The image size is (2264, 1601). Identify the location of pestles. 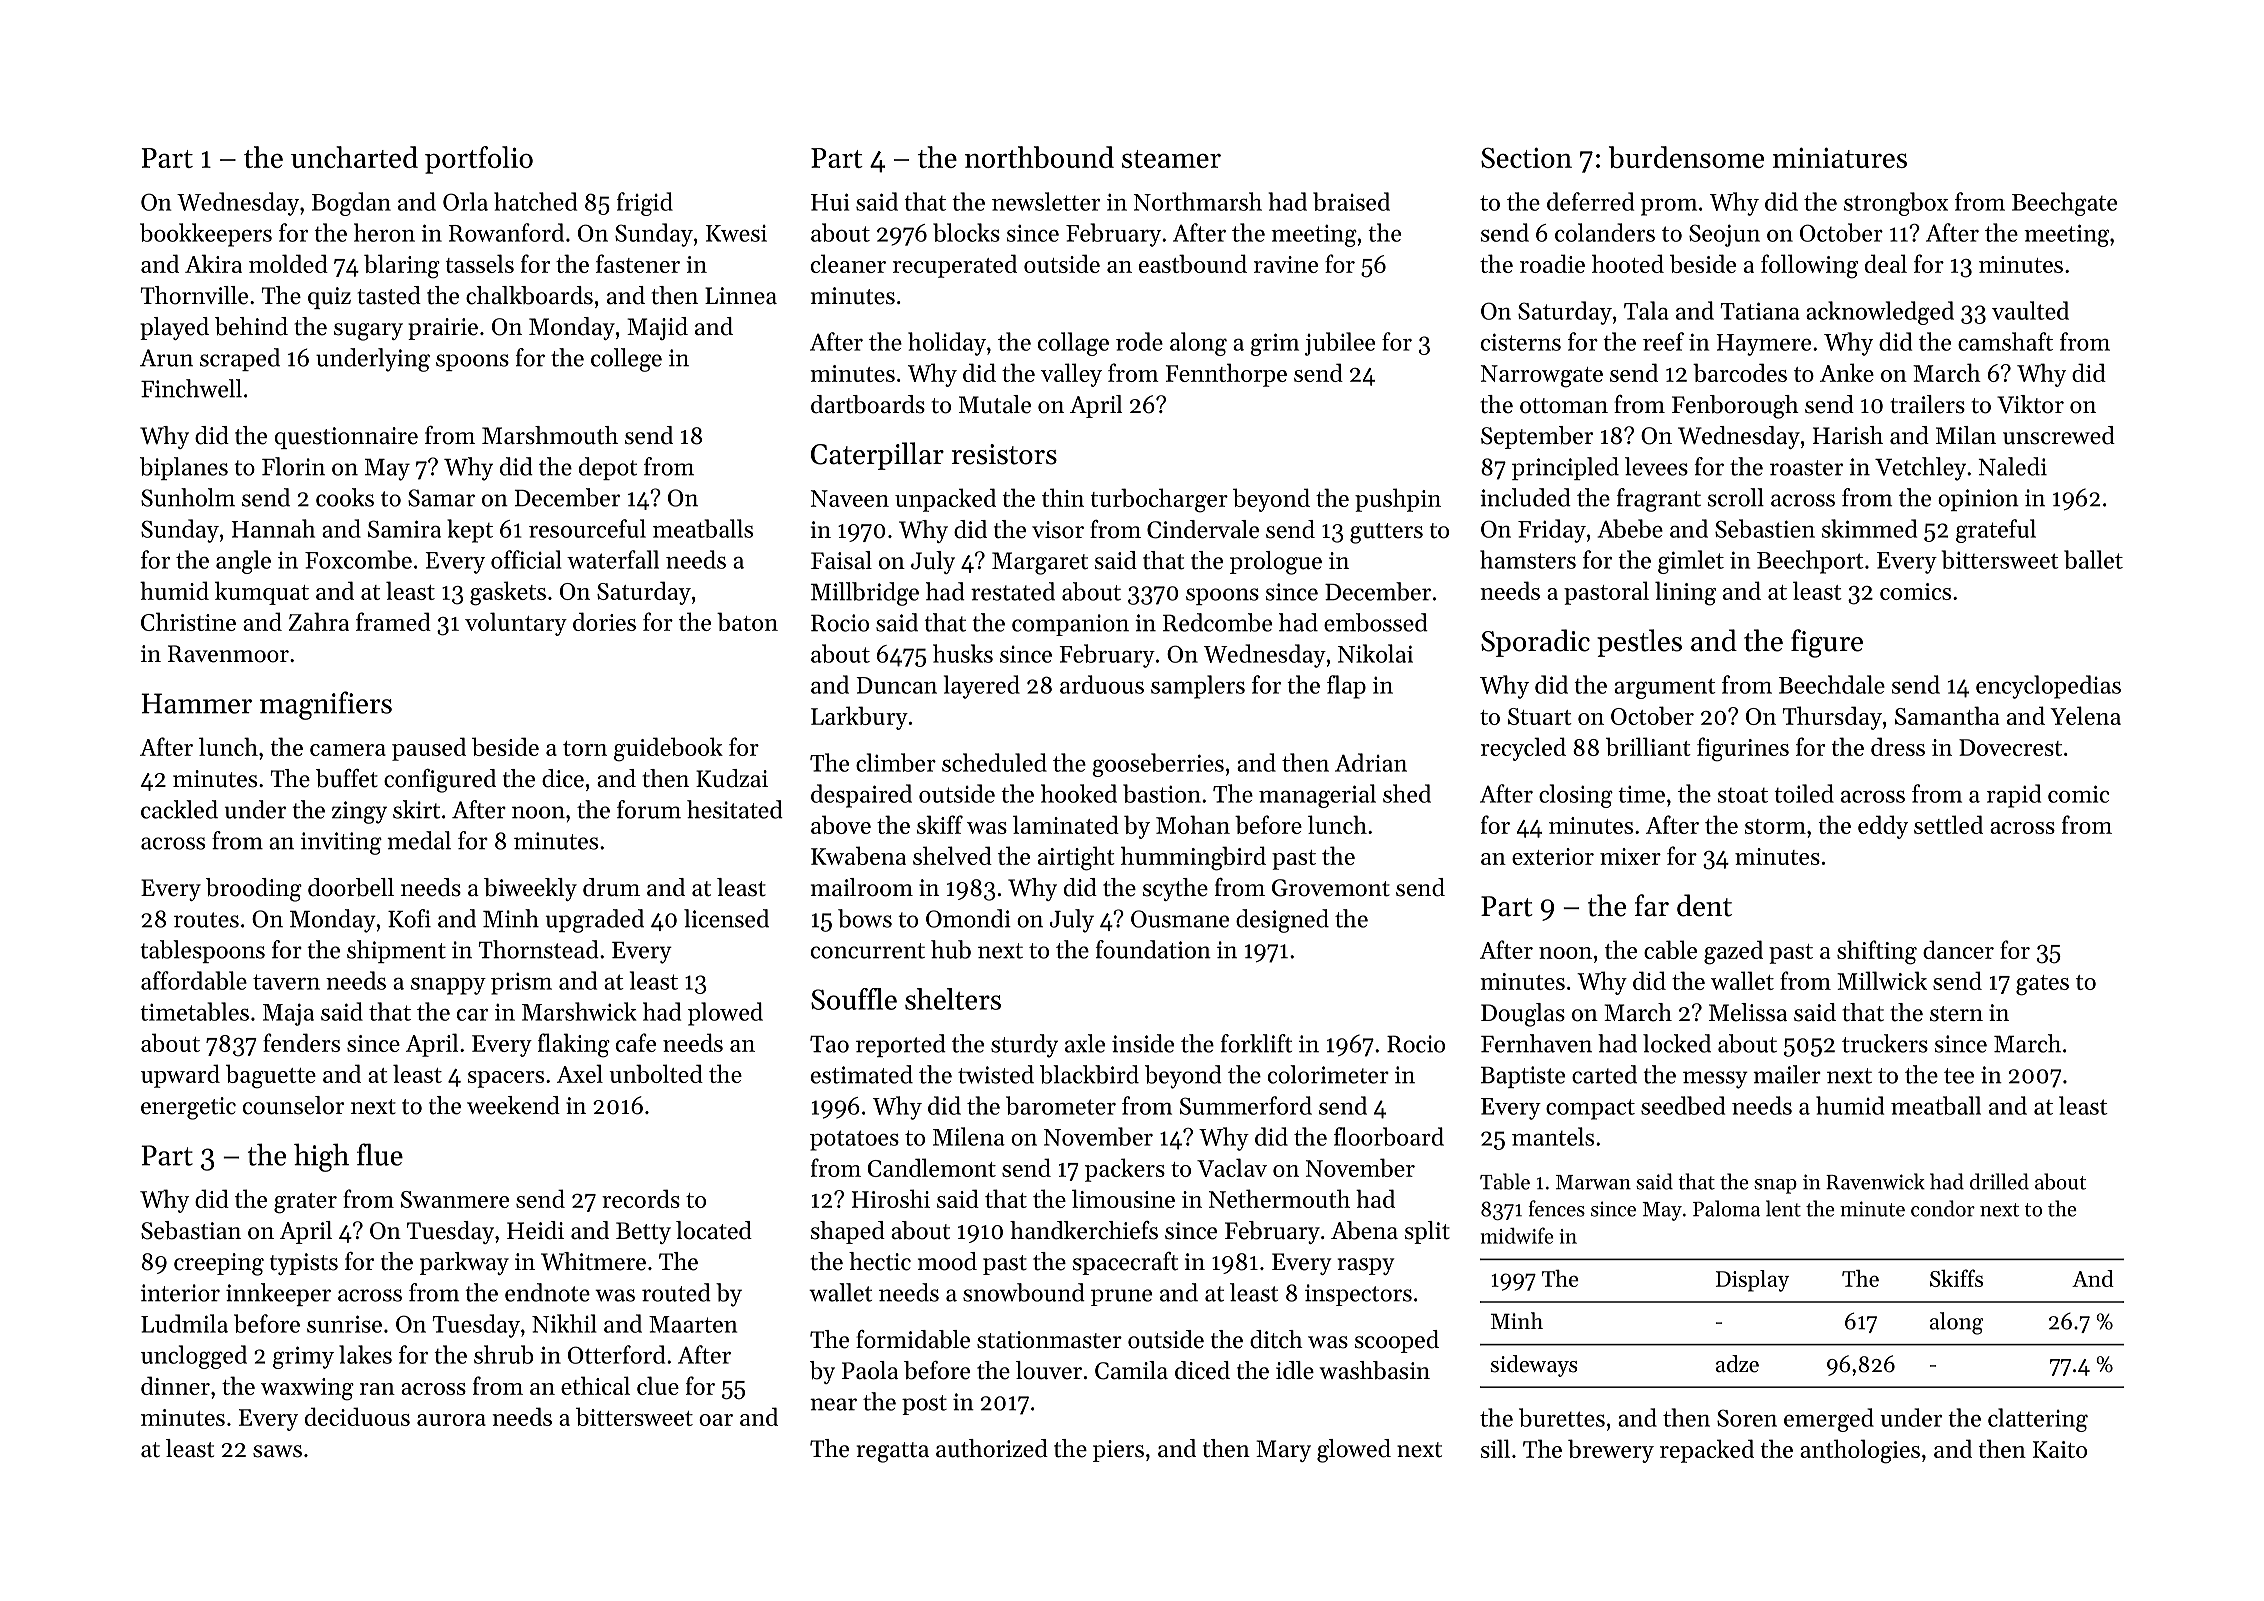
(1639, 643).
